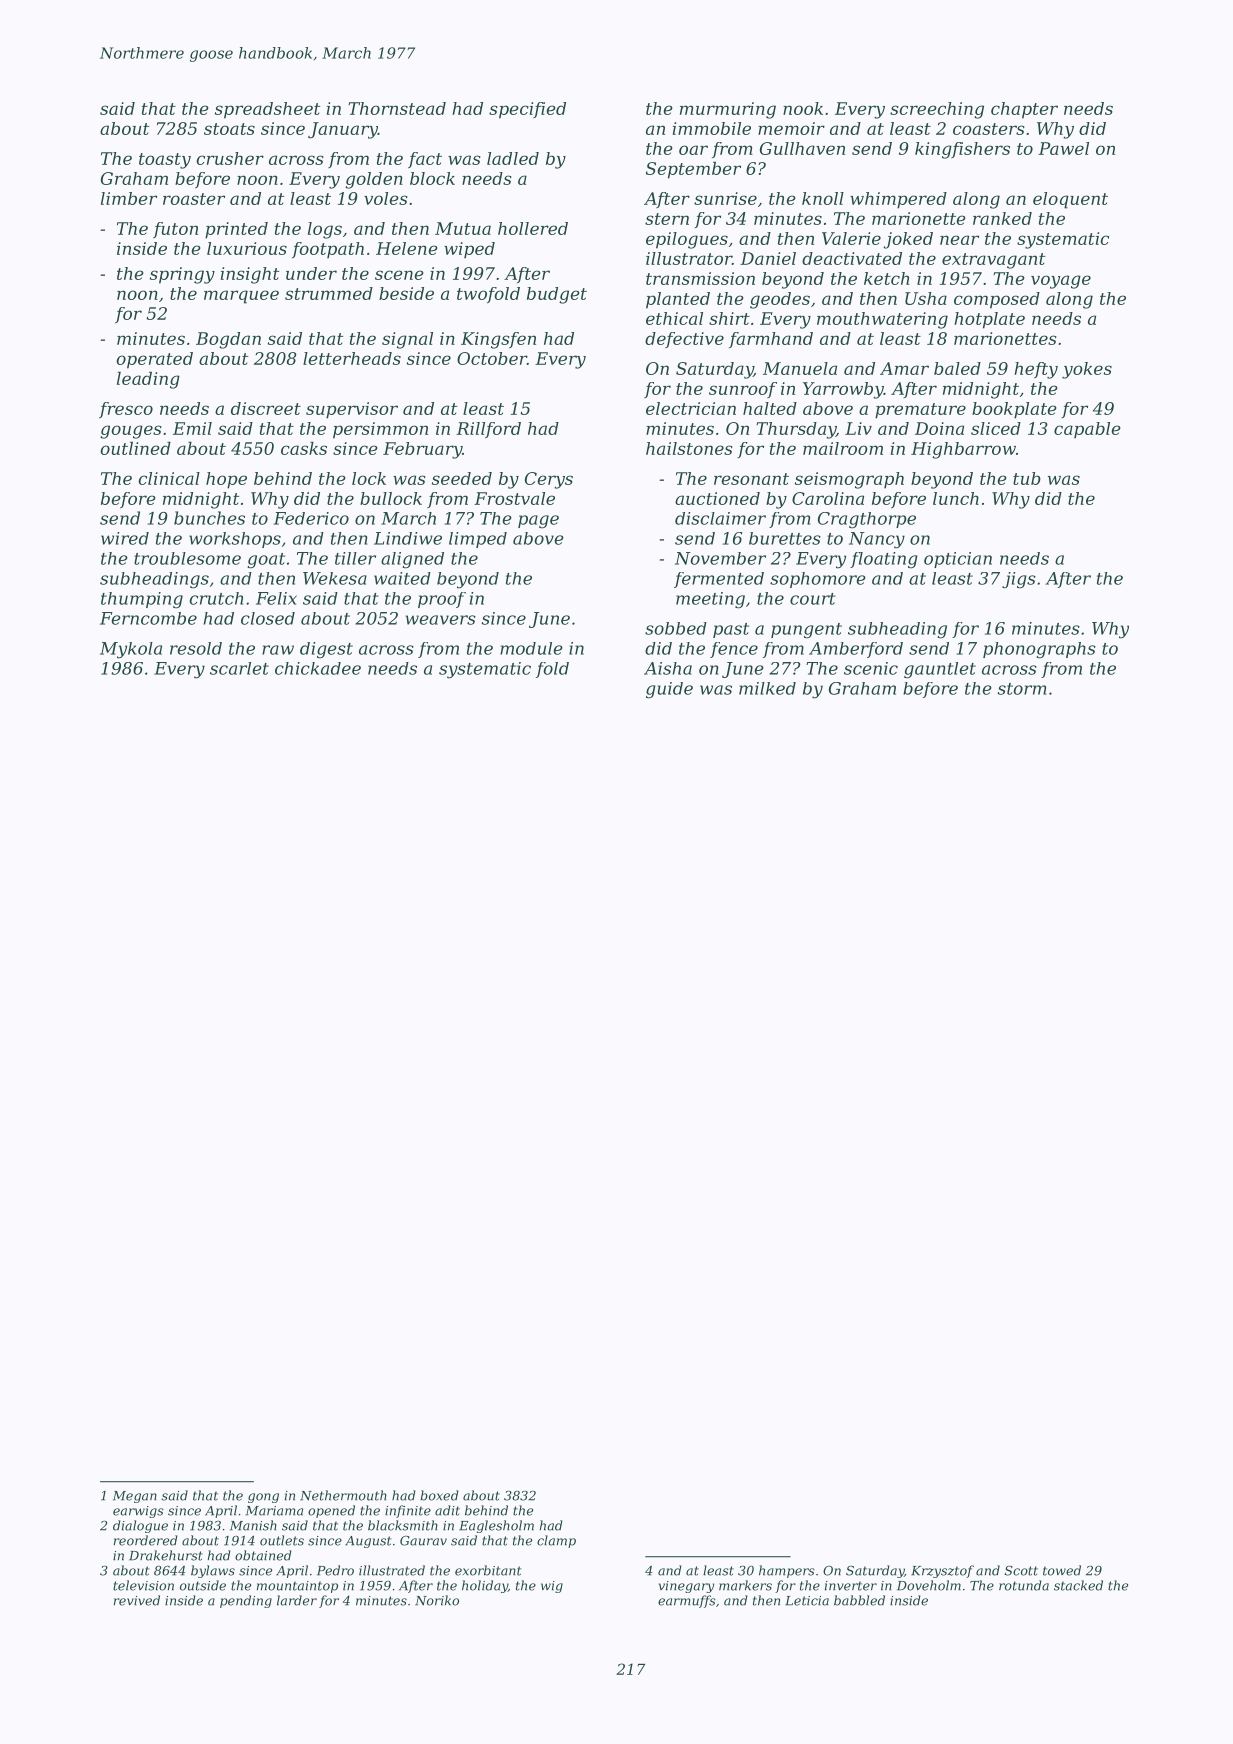  What do you see at coordinates (131, 650) in the document?
I see `Mykola` at bounding box center [131, 650].
